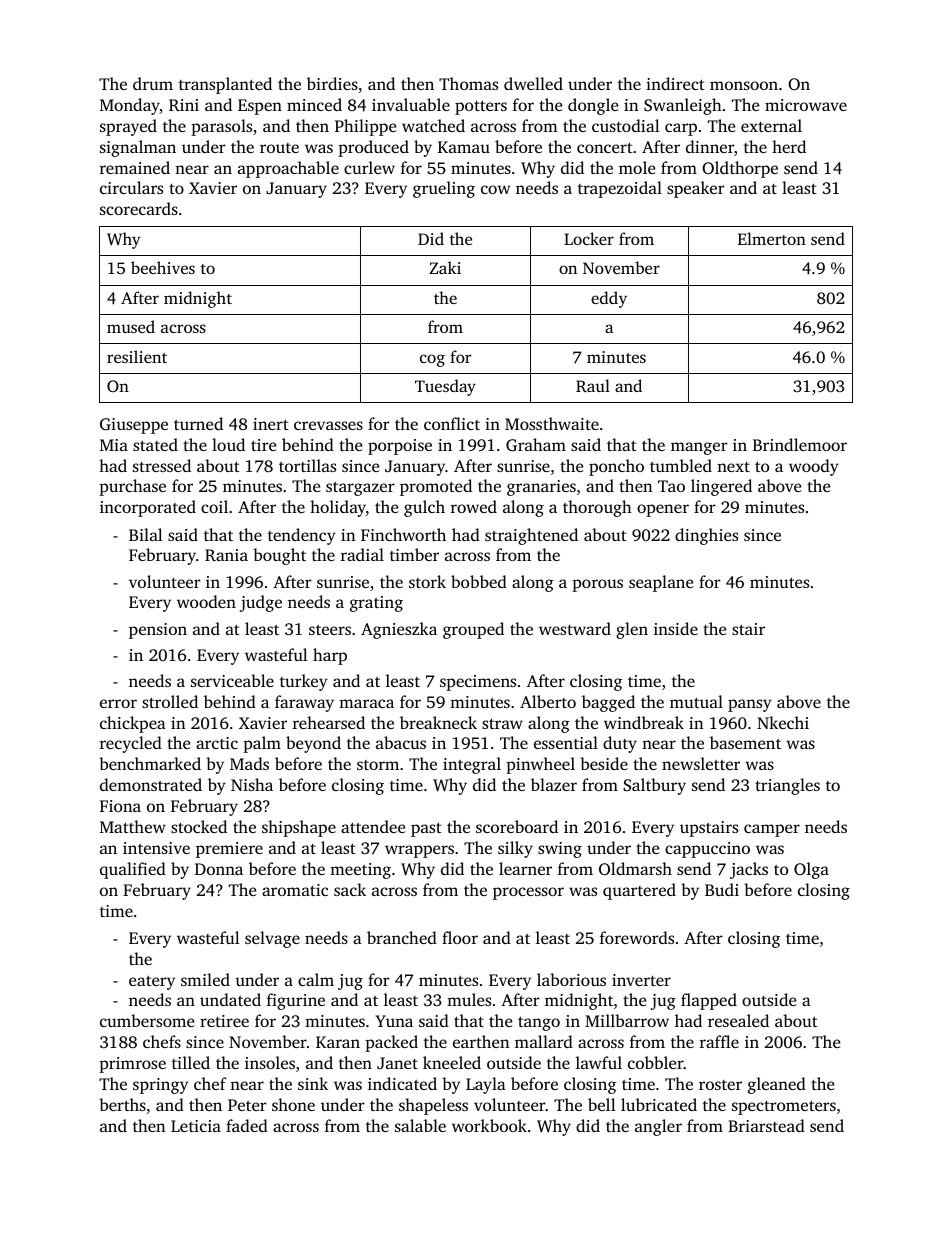 The height and width of the screenshot is (1233, 952). What do you see at coordinates (399, 630) in the screenshot?
I see `Agnieszka` at bounding box center [399, 630].
